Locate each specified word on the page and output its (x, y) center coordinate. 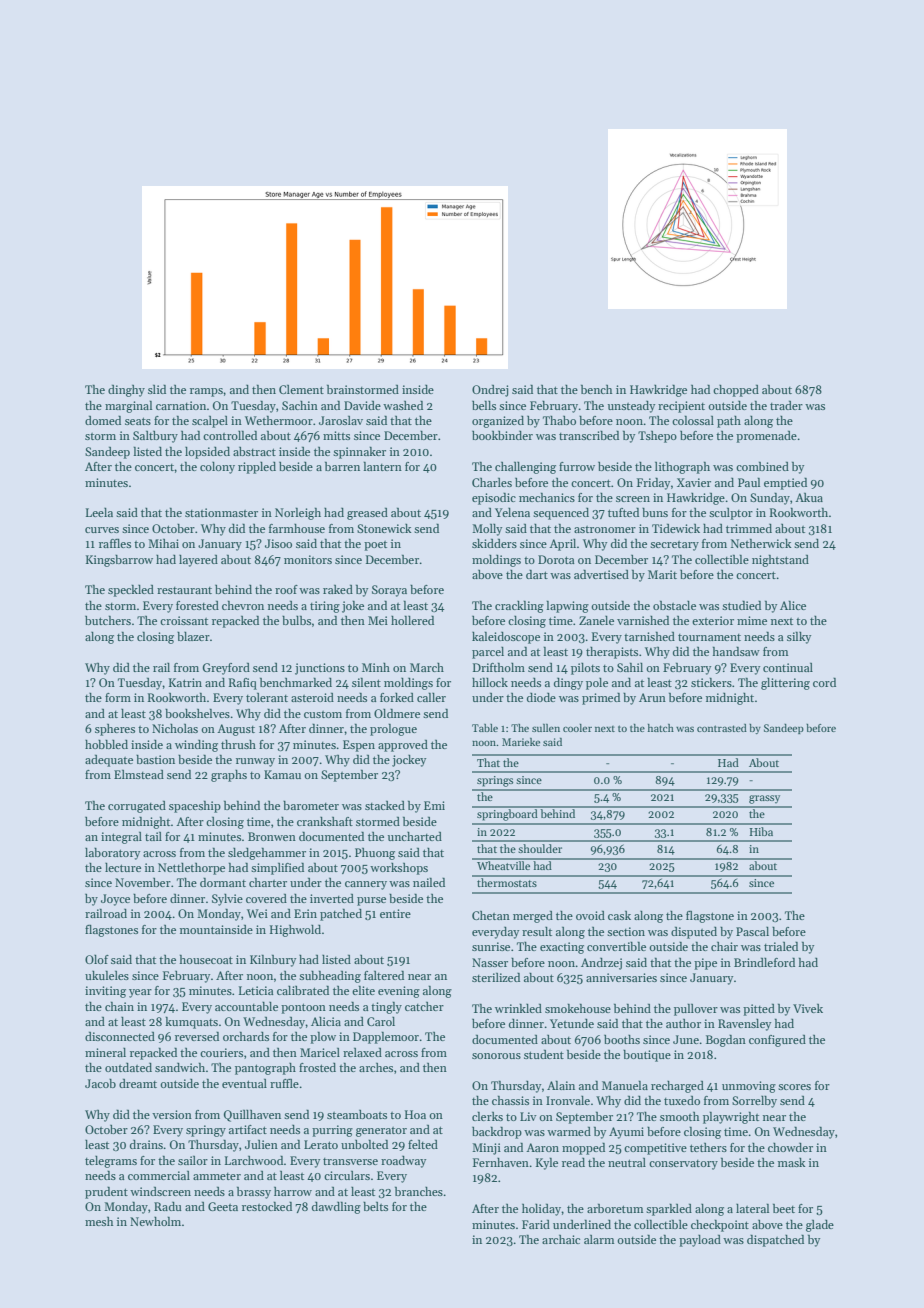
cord (824, 682)
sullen (546, 728)
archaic (561, 1239)
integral (121, 838)
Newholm (155, 1221)
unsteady (631, 407)
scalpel (210, 422)
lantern (382, 466)
